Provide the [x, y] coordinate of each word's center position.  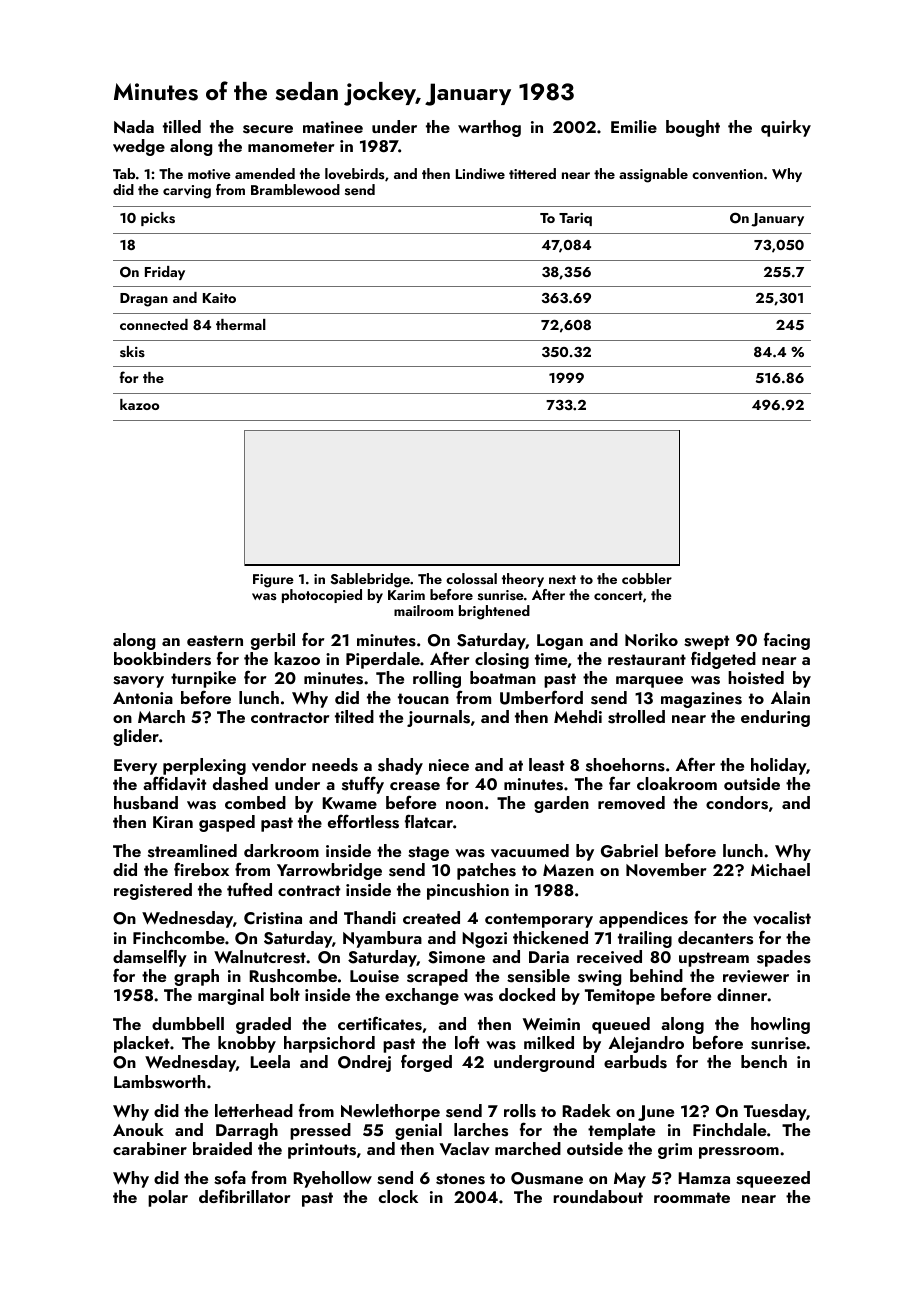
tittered [532, 173]
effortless [363, 821]
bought [693, 128]
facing [787, 641]
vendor [279, 765]
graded [263, 1025]
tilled [182, 126]
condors [737, 803]
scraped [437, 977]
